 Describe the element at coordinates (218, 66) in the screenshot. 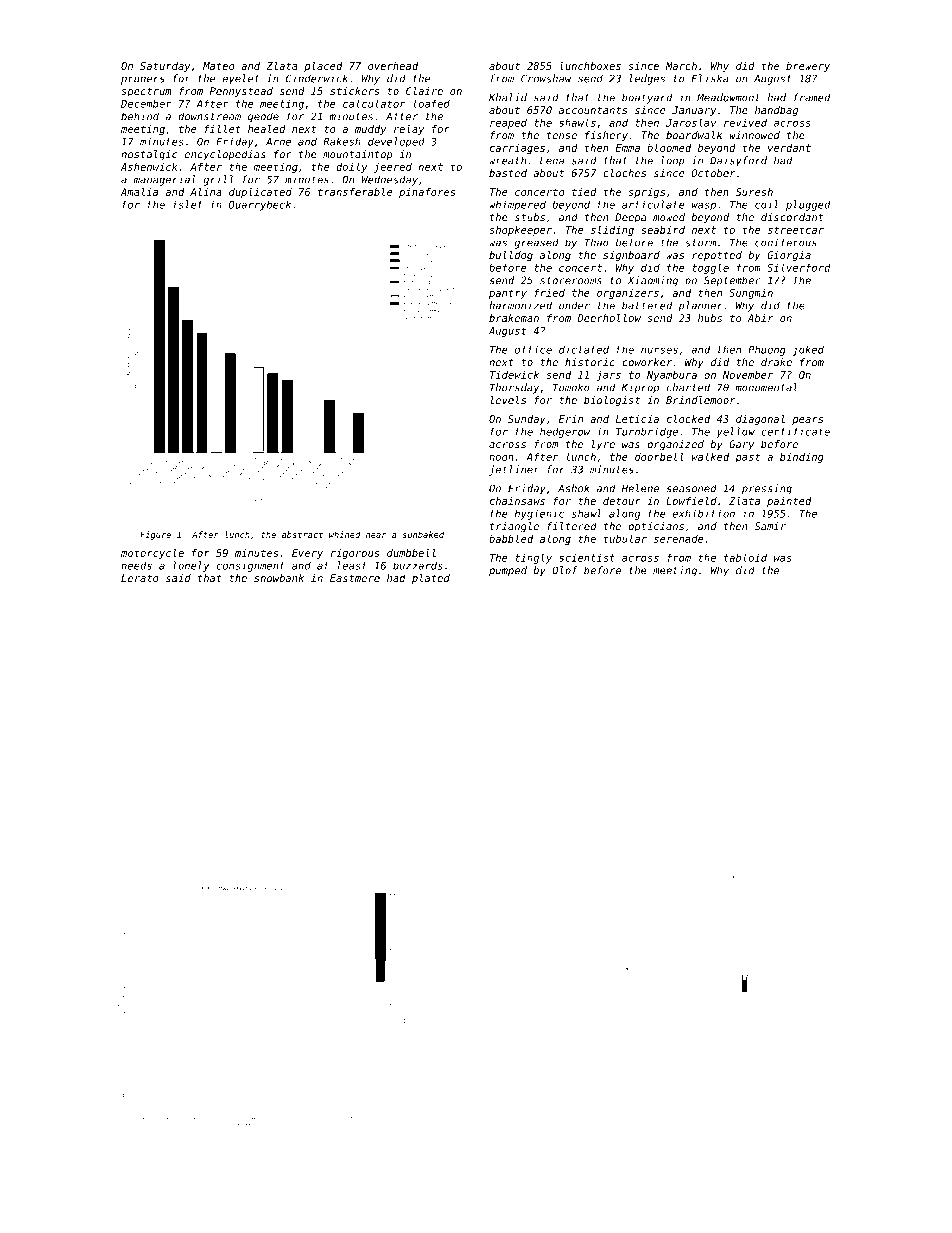

I see `Mateo` at that location.
